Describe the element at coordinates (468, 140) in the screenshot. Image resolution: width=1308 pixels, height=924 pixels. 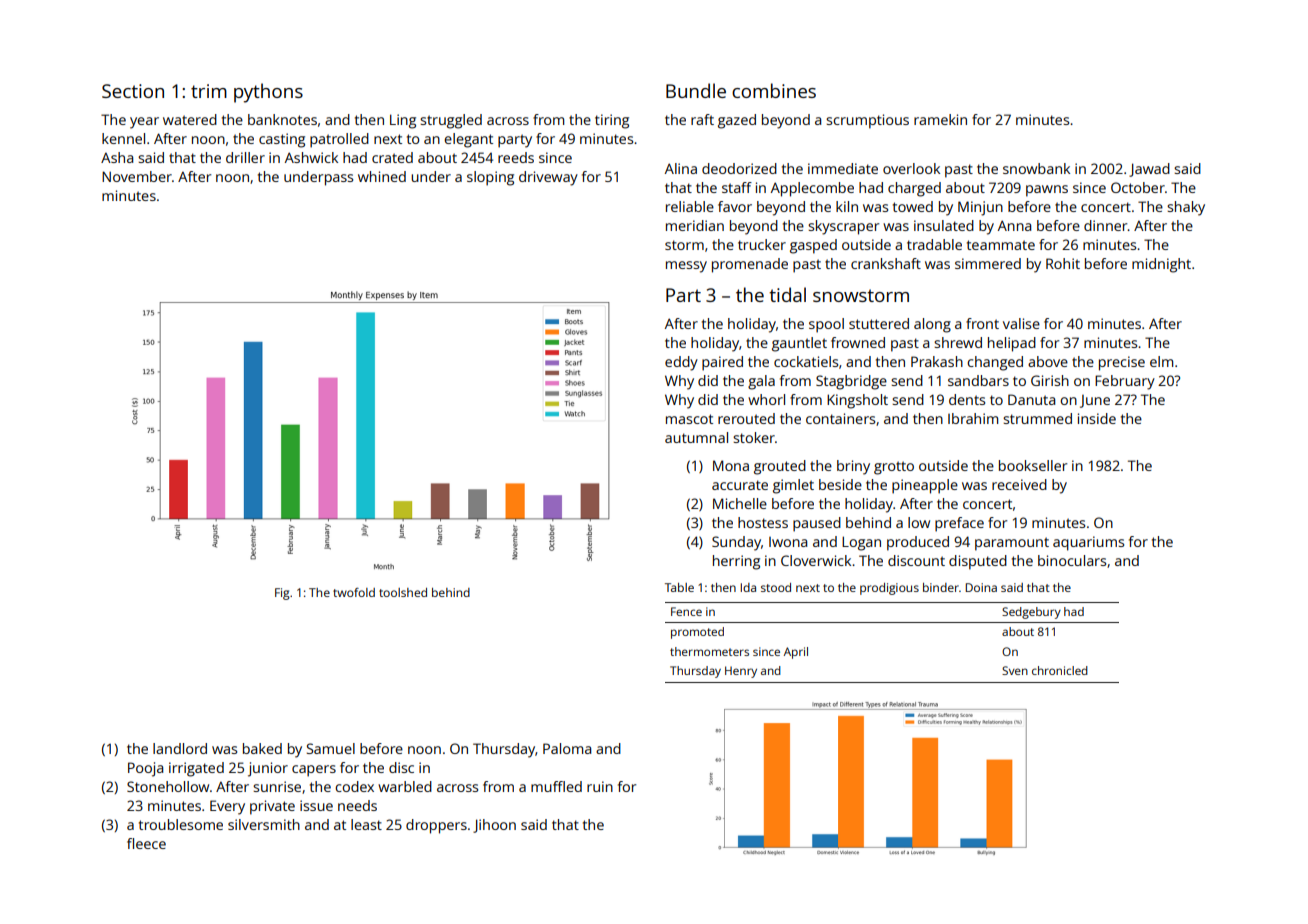
I see `elegant` at that location.
